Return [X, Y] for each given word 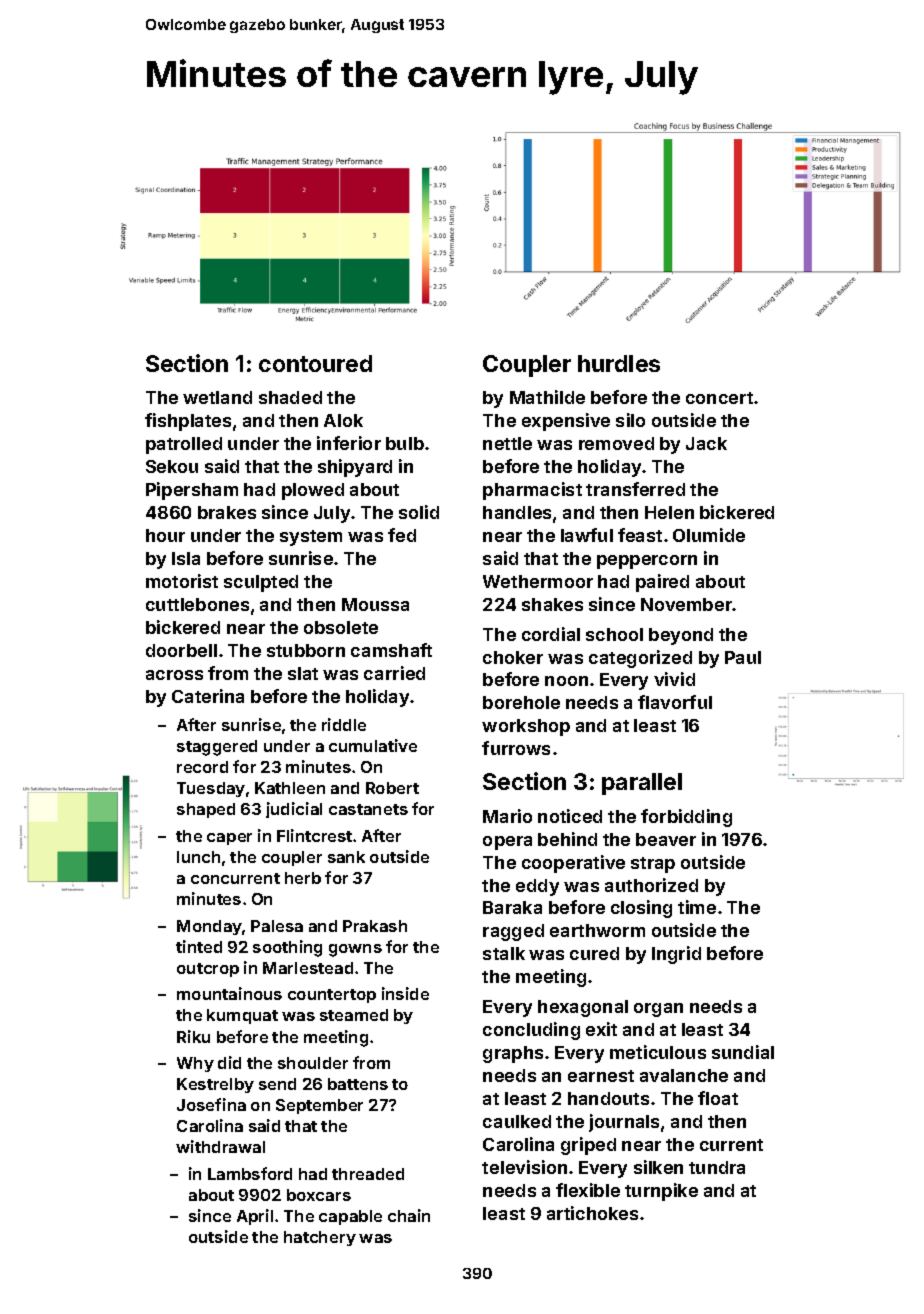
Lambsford [250, 1173]
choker [513, 657]
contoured [315, 363]
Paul [743, 657]
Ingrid [676, 955]
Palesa [277, 926]
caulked [517, 1121]
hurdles [619, 363]
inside [405, 993]
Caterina [208, 696]
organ [658, 1010]
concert [719, 398]
